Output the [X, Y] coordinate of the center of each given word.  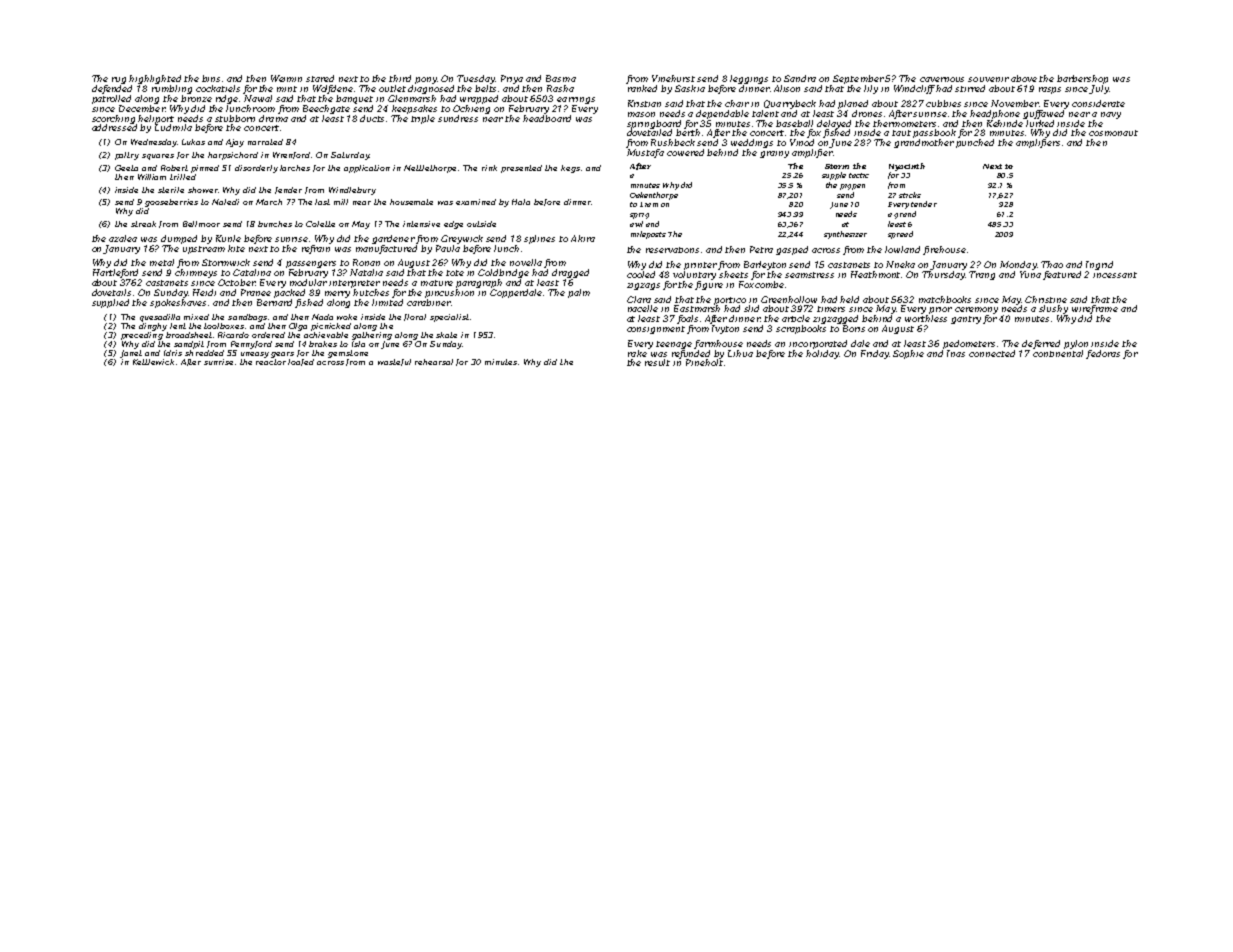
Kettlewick [153, 362]
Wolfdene [333, 89]
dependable [722, 114]
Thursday [943, 275]
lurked [1040, 123]
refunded [691, 354]
